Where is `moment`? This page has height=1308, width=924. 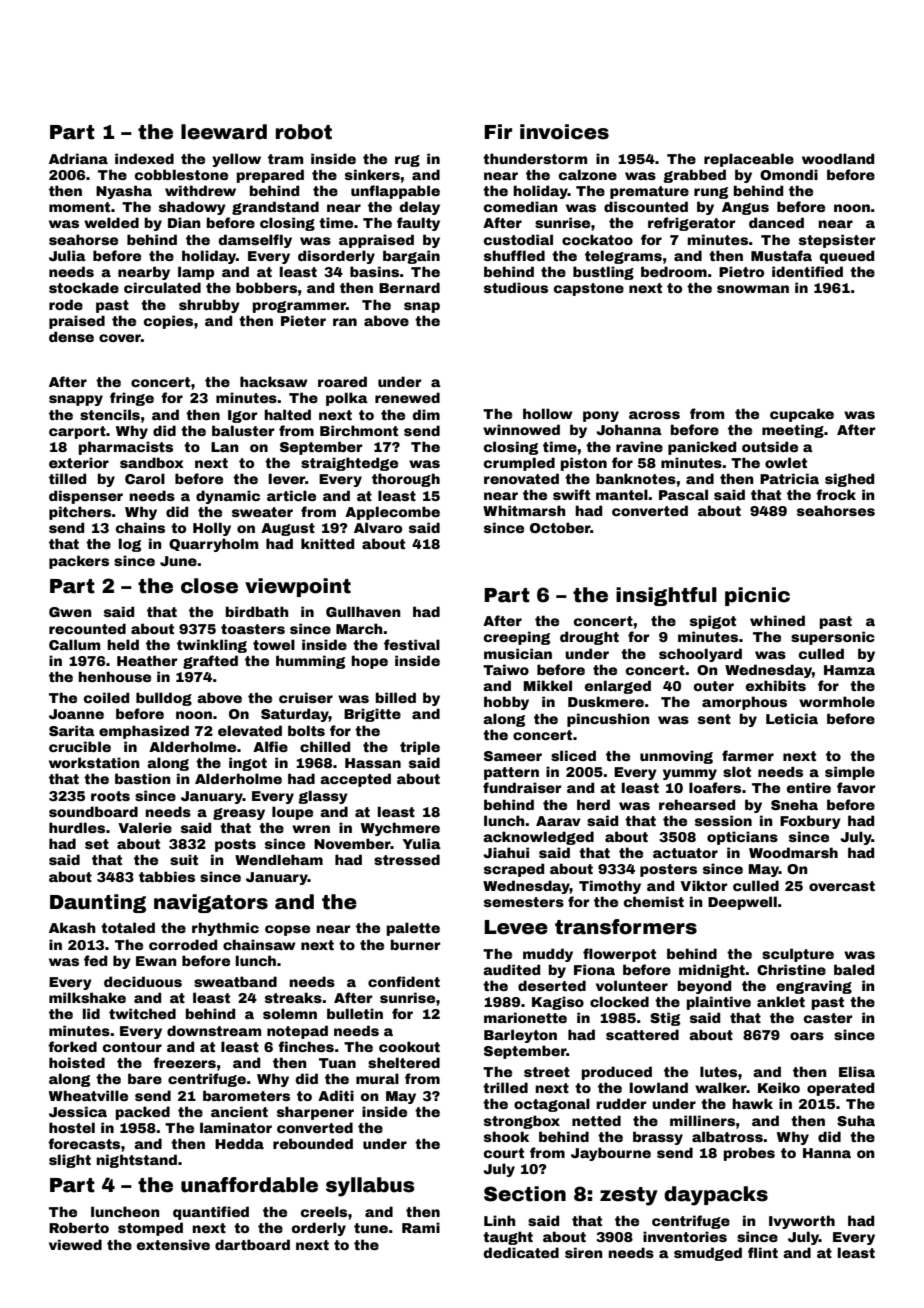 moment is located at coordinates (79, 207).
